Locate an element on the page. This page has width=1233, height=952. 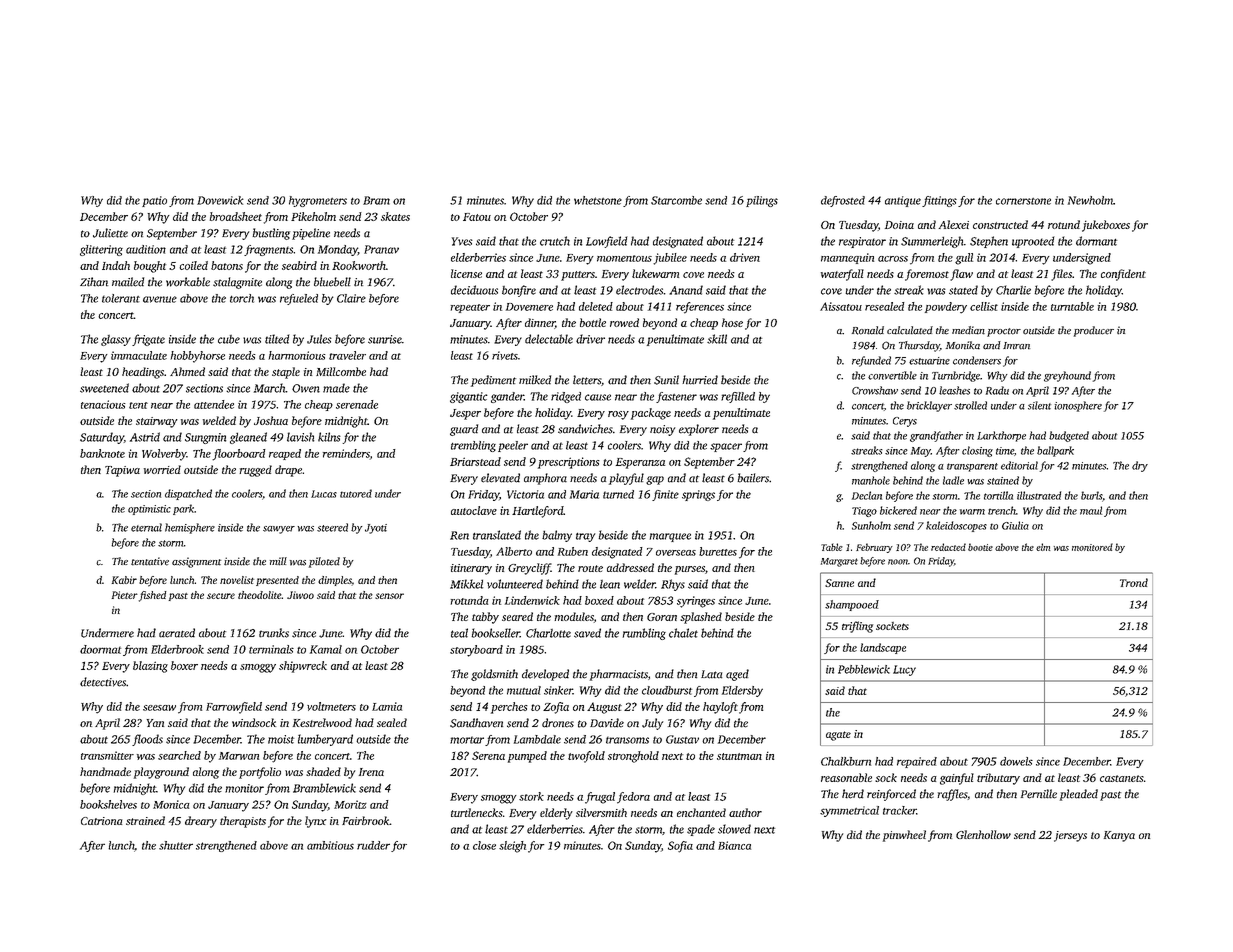
welded is located at coordinates (219, 420).
